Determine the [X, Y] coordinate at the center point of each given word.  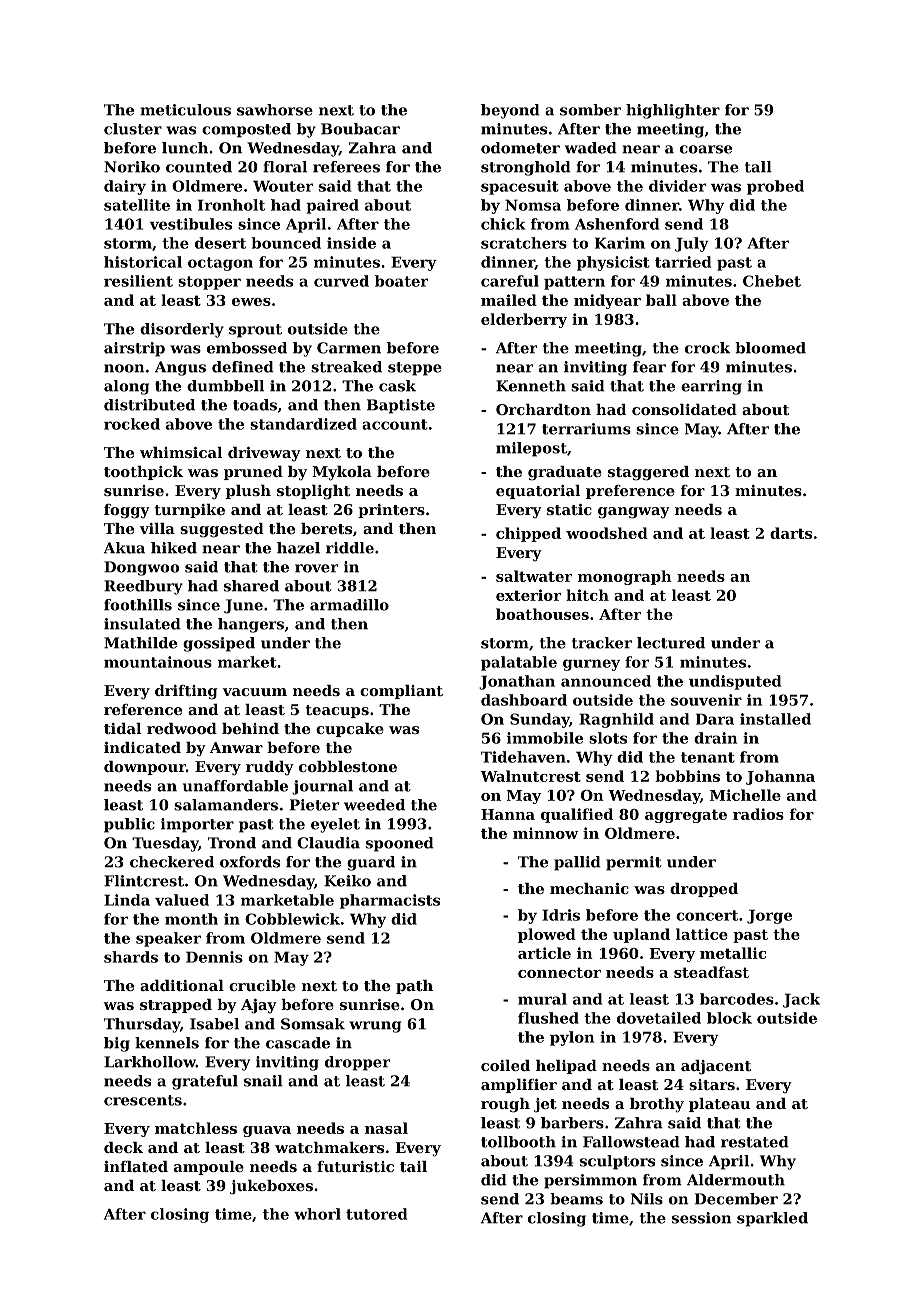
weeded [374, 805]
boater [401, 281]
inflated [136, 1166]
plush [248, 492]
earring [711, 387]
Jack [801, 1000]
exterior [528, 595]
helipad [566, 1067]
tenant [708, 757]
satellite [137, 205]
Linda [127, 900]
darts [791, 533]
